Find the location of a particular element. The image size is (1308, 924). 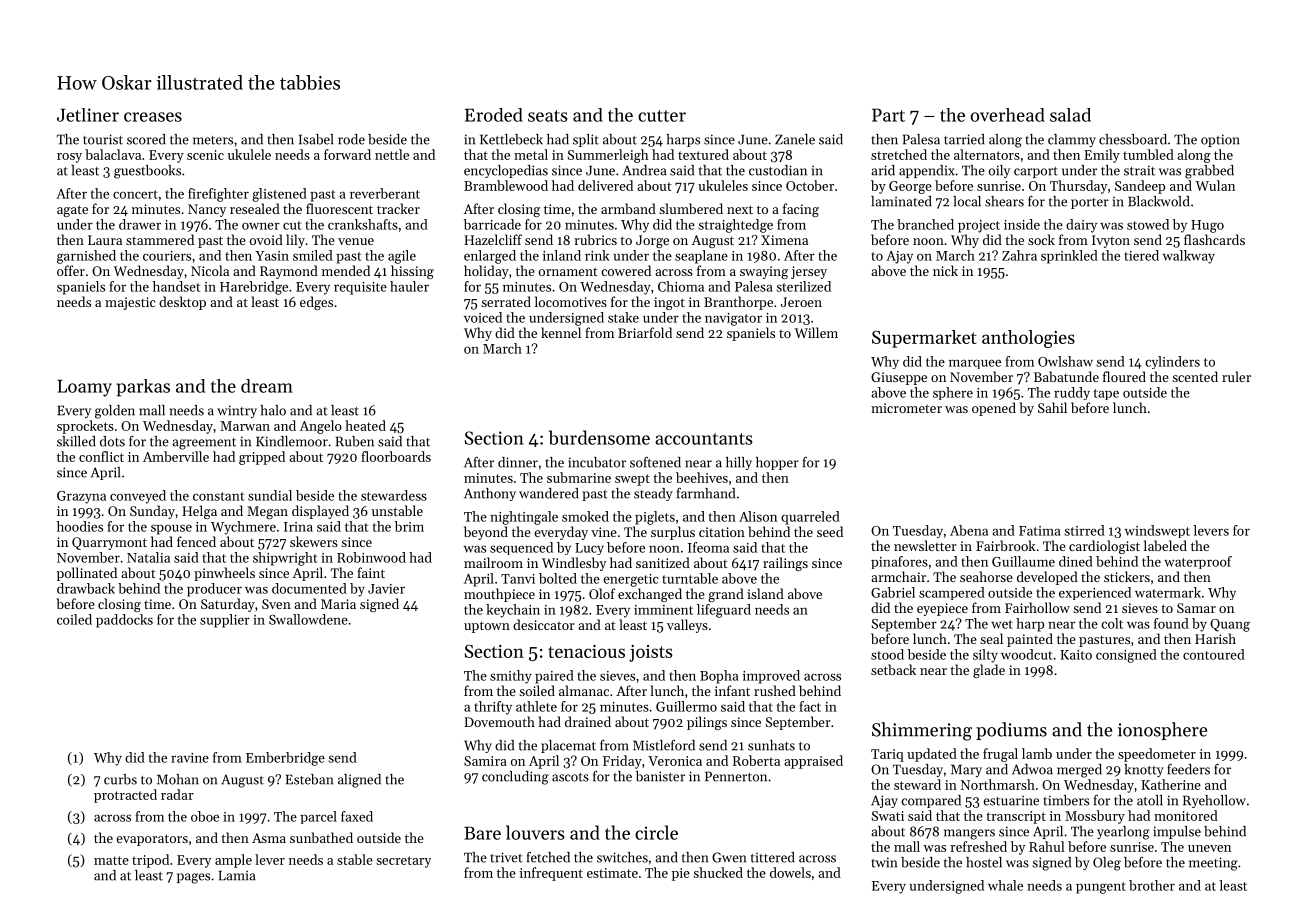

Lamia is located at coordinates (237, 875).
